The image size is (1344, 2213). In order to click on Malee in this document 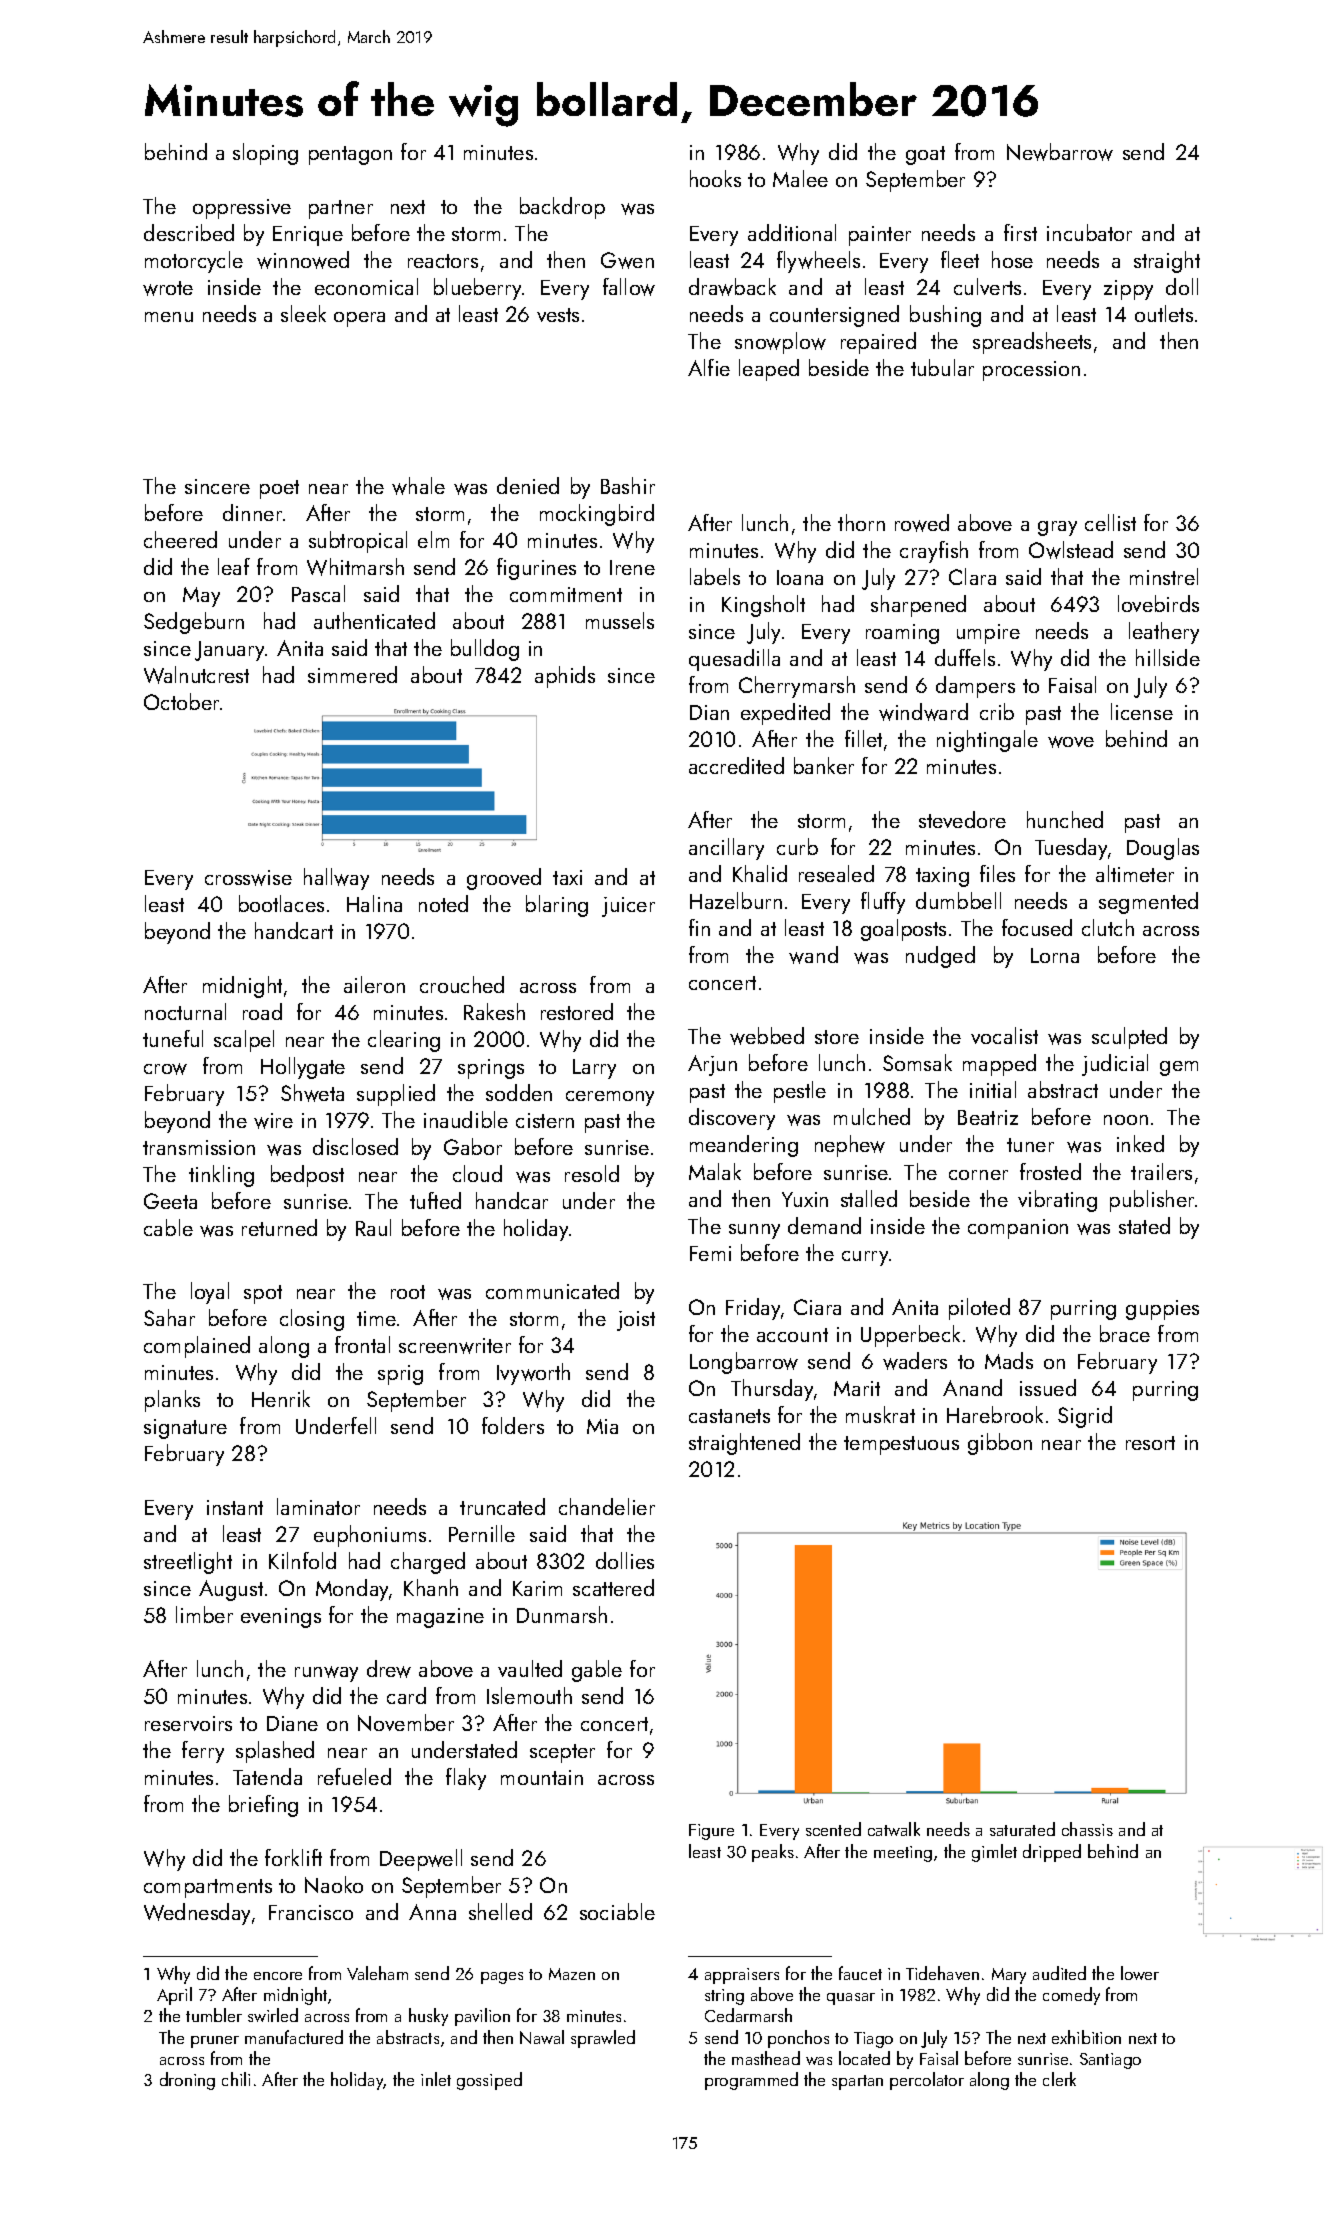, I will do `click(800, 178)`.
